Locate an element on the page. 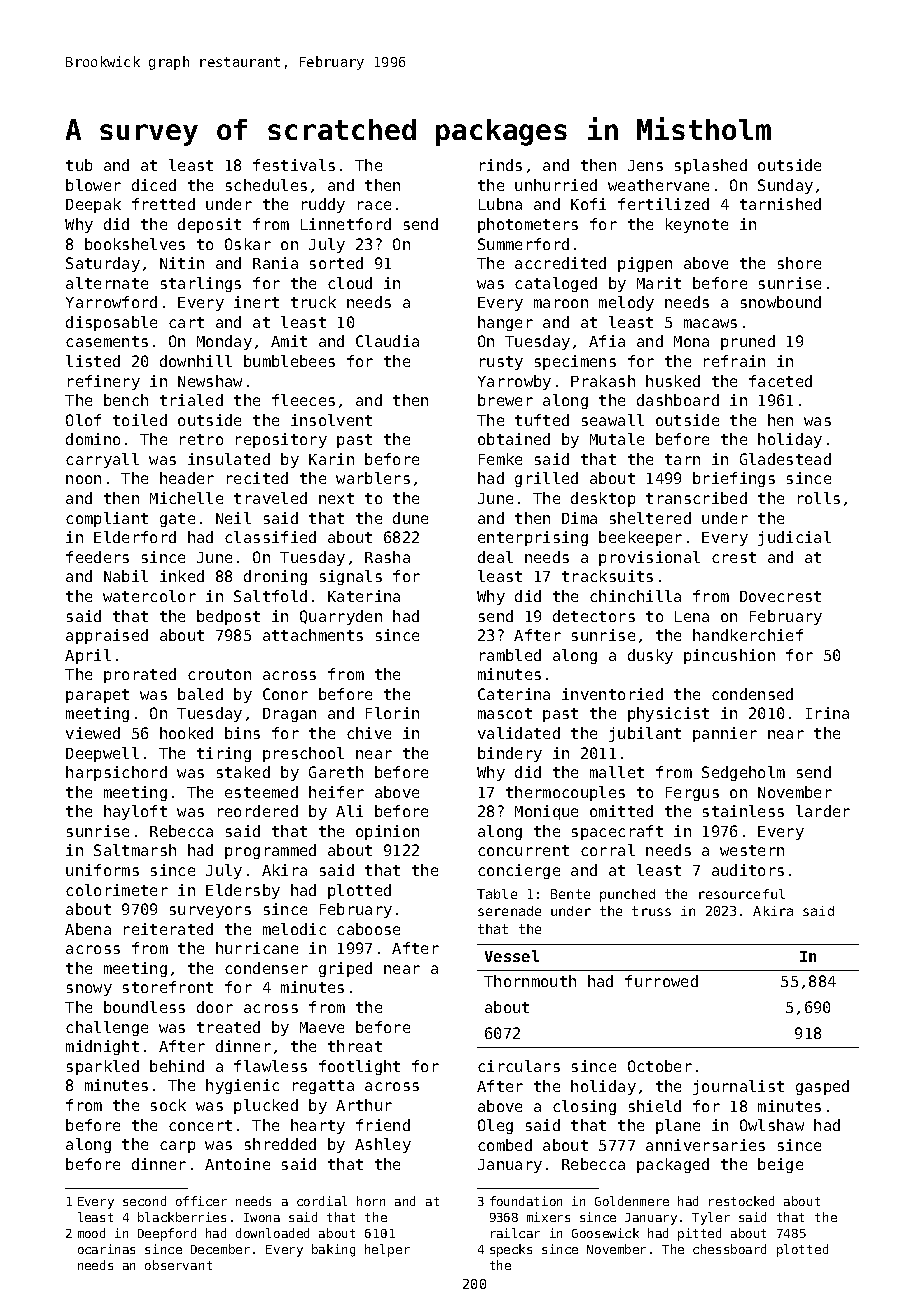 The width and height of the image is (924, 1308). Abena is located at coordinates (88, 929).
